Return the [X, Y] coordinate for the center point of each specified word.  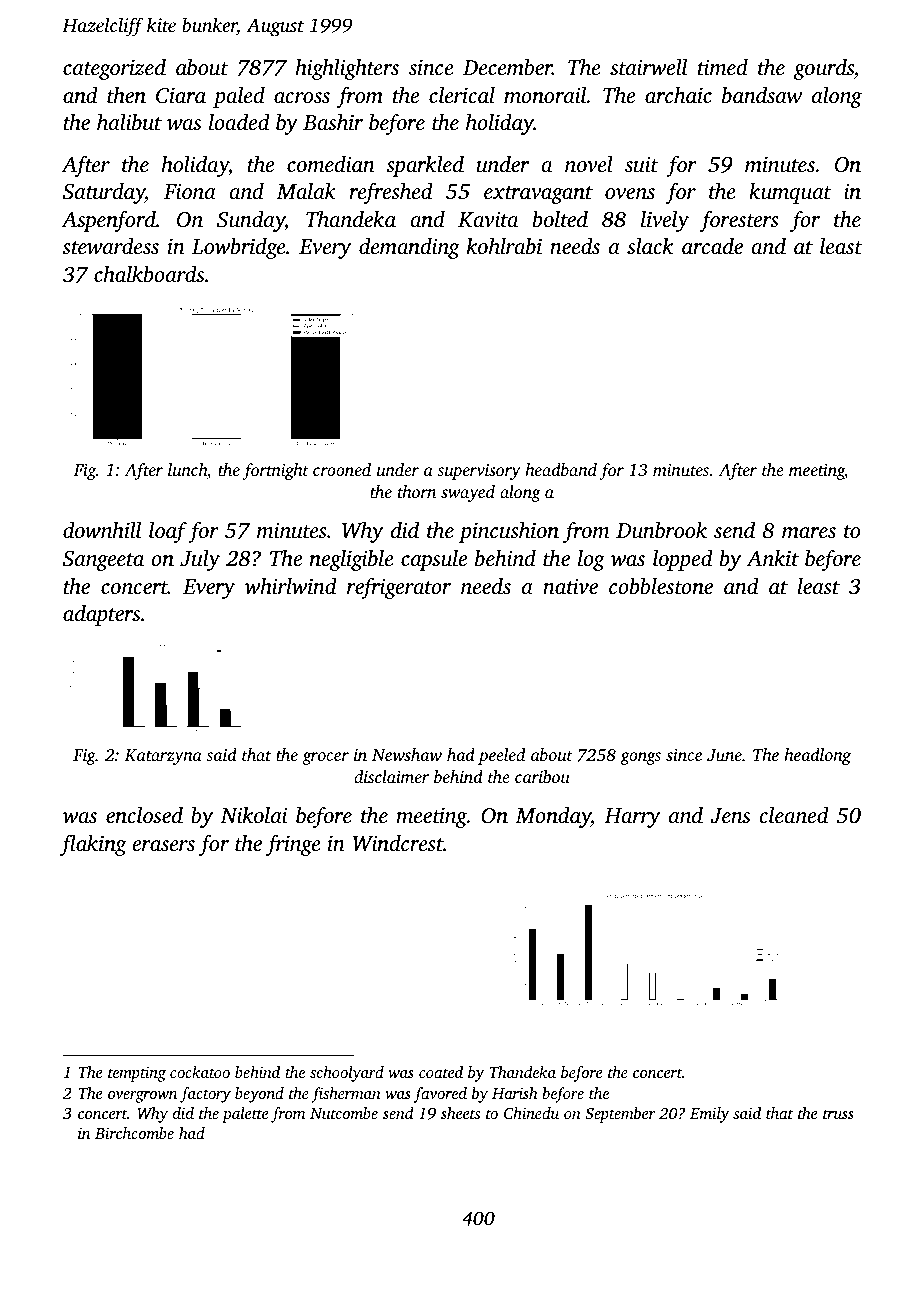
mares [809, 532]
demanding [409, 248]
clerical [462, 95]
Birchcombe [134, 1133]
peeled [501, 756]
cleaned [794, 815]
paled [239, 97]
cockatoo [200, 1072]
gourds [824, 69]
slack [650, 246]
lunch [187, 469]
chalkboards [149, 274]
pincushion [509, 532]
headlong [817, 756]
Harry [632, 818]
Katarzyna [163, 757]
